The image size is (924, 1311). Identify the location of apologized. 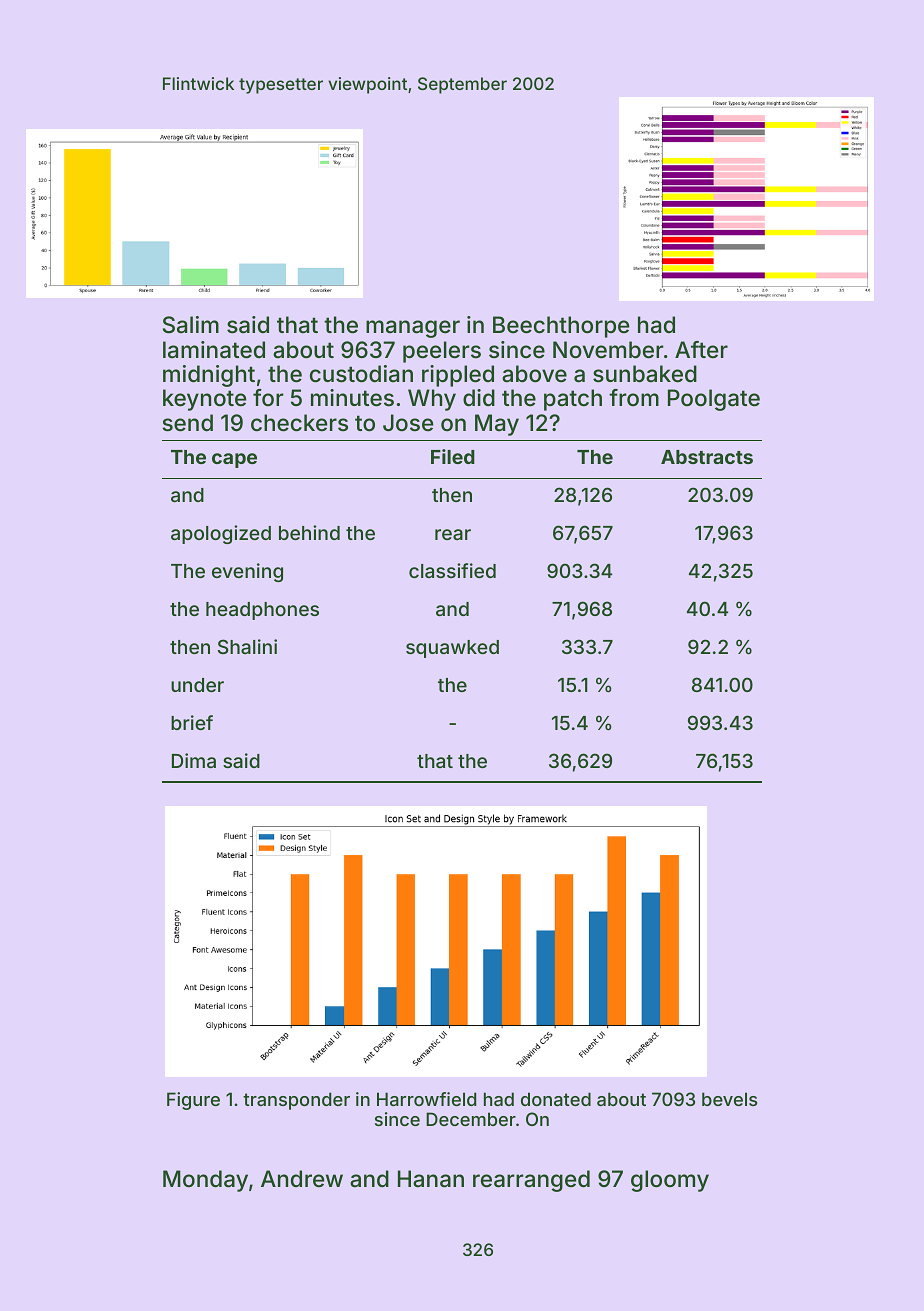
(221, 534).
